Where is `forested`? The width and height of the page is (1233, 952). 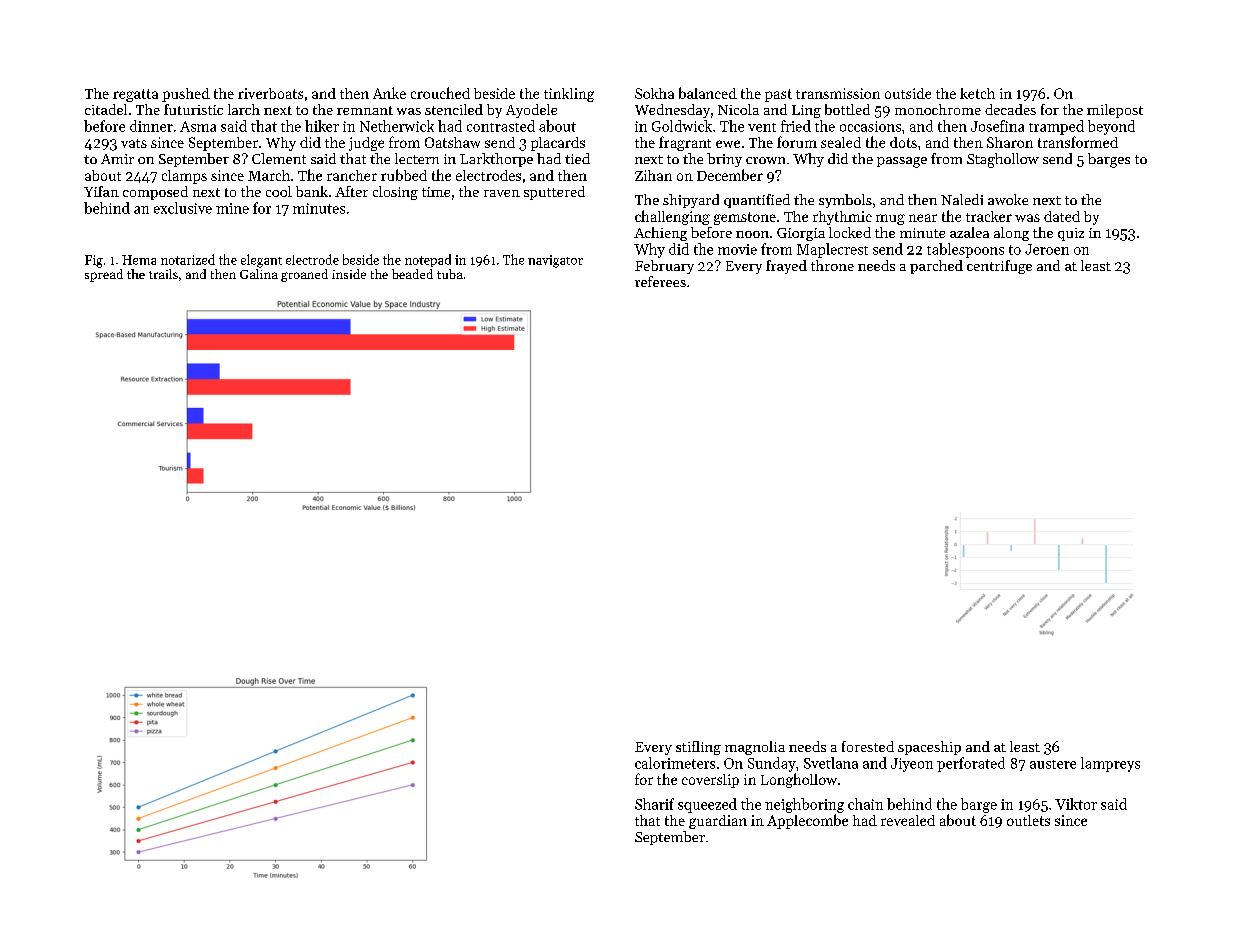
forested is located at coordinates (868, 746).
